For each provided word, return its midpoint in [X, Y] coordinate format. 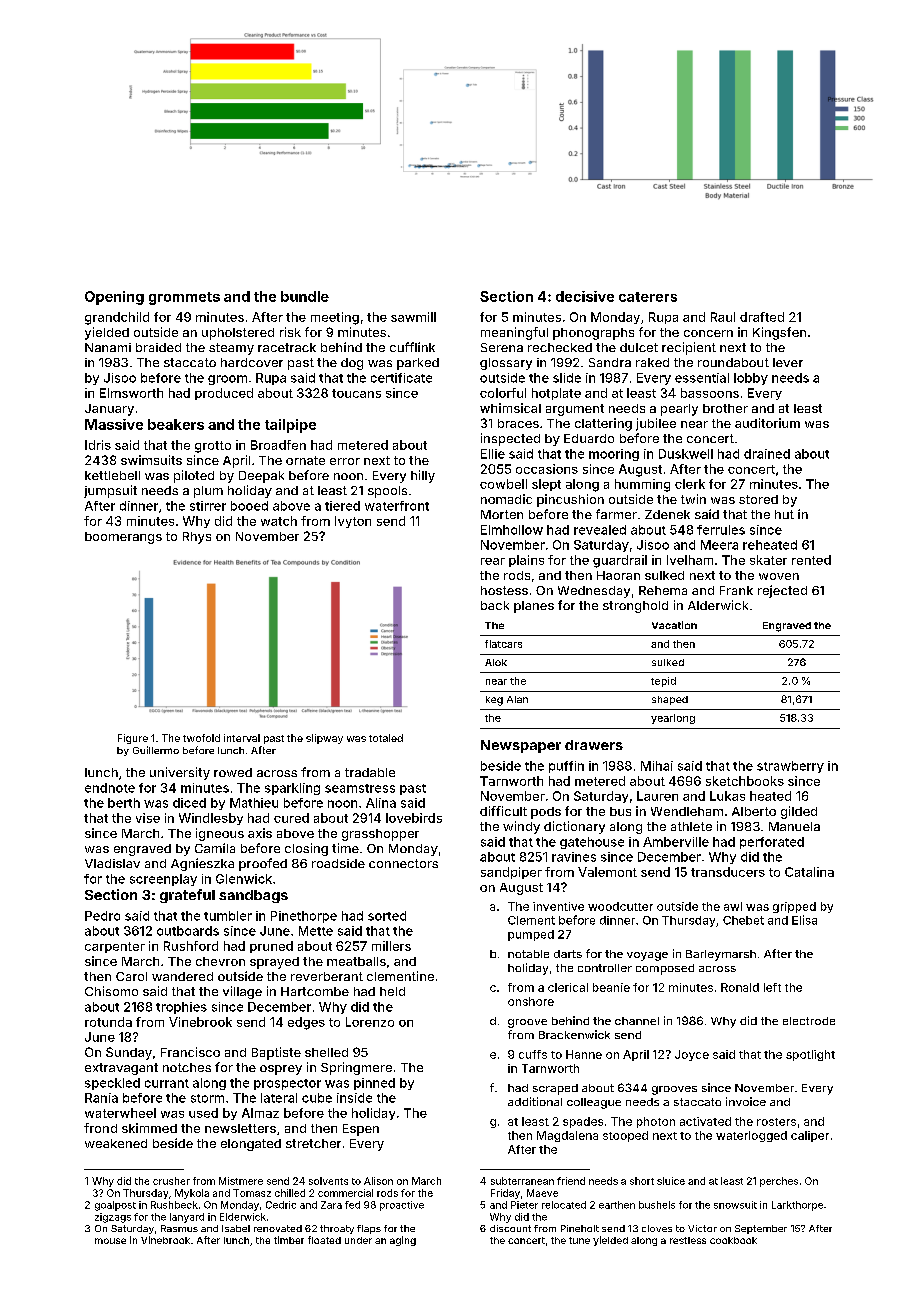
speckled [112, 1084]
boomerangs [123, 538]
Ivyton [353, 522]
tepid [663, 682]
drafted [762, 317]
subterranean [522, 1181]
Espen [361, 1130]
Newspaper [521, 746]
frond [100, 1128]
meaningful [514, 333]
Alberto [754, 811]
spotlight [810, 1055]
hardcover [252, 362]
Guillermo [156, 750]
